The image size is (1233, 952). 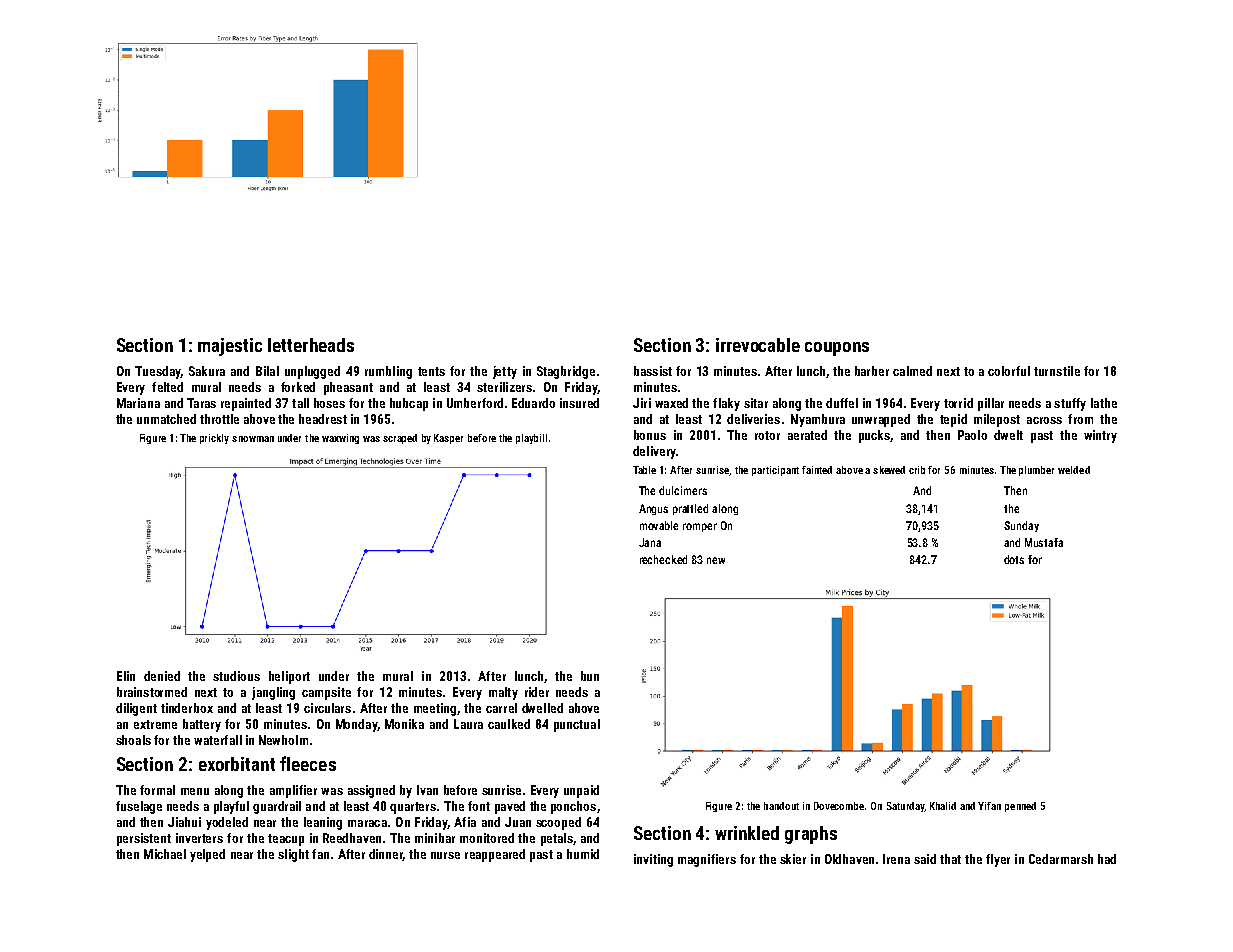 I want to click on letterheads, so click(x=311, y=345).
